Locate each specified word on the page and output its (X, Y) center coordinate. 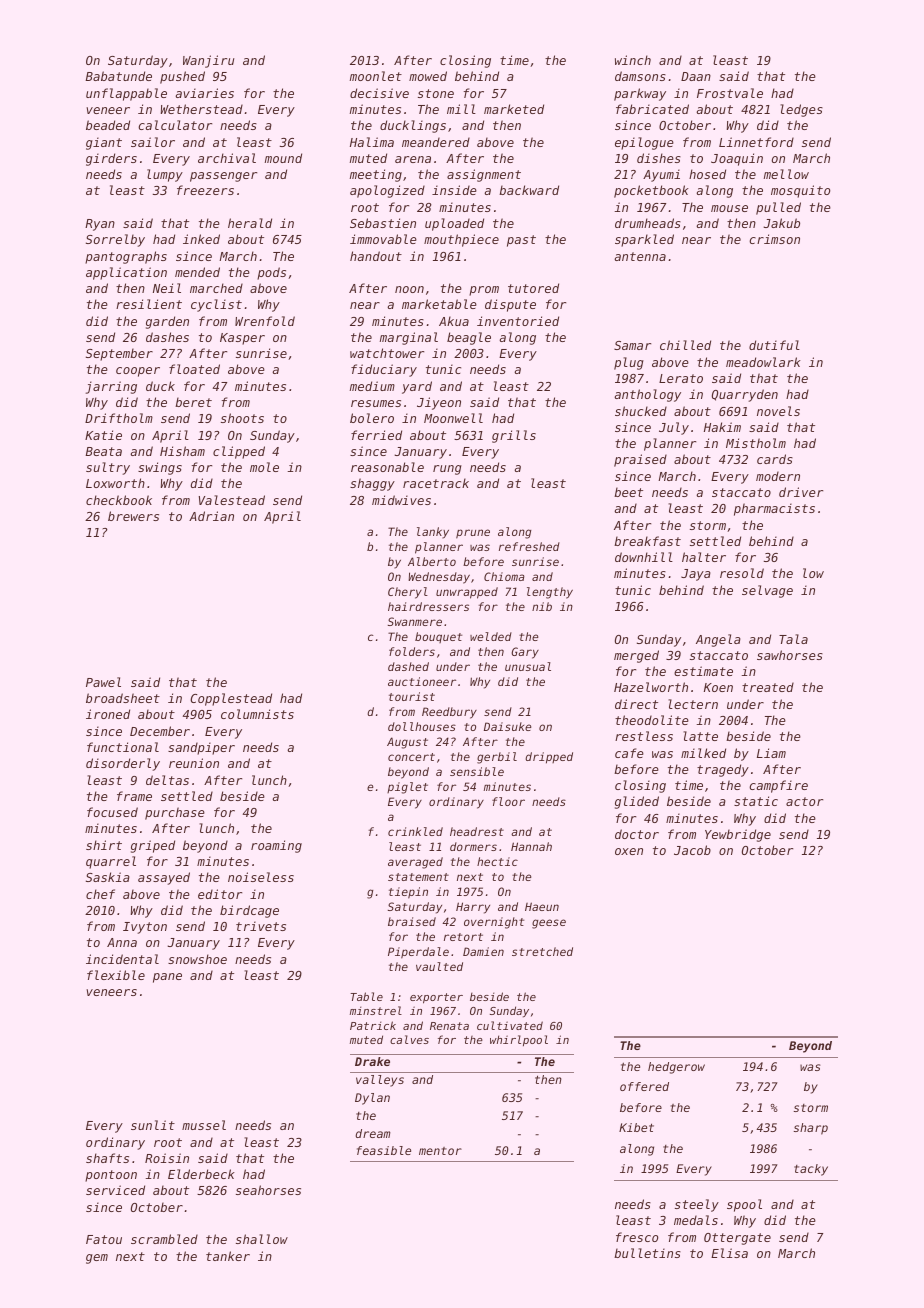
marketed (514, 109)
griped (153, 846)
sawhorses (790, 655)
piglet (407, 788)
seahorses (268, 1190)
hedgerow (676, 1068)
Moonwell (453, 418)
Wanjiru (208, 61)
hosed (707, 174)
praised (640, 460)
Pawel (103, 682)
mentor (440, 1151)
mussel (204, 1125)
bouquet (438, 637)
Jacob (692, 850)
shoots (242, 418)
